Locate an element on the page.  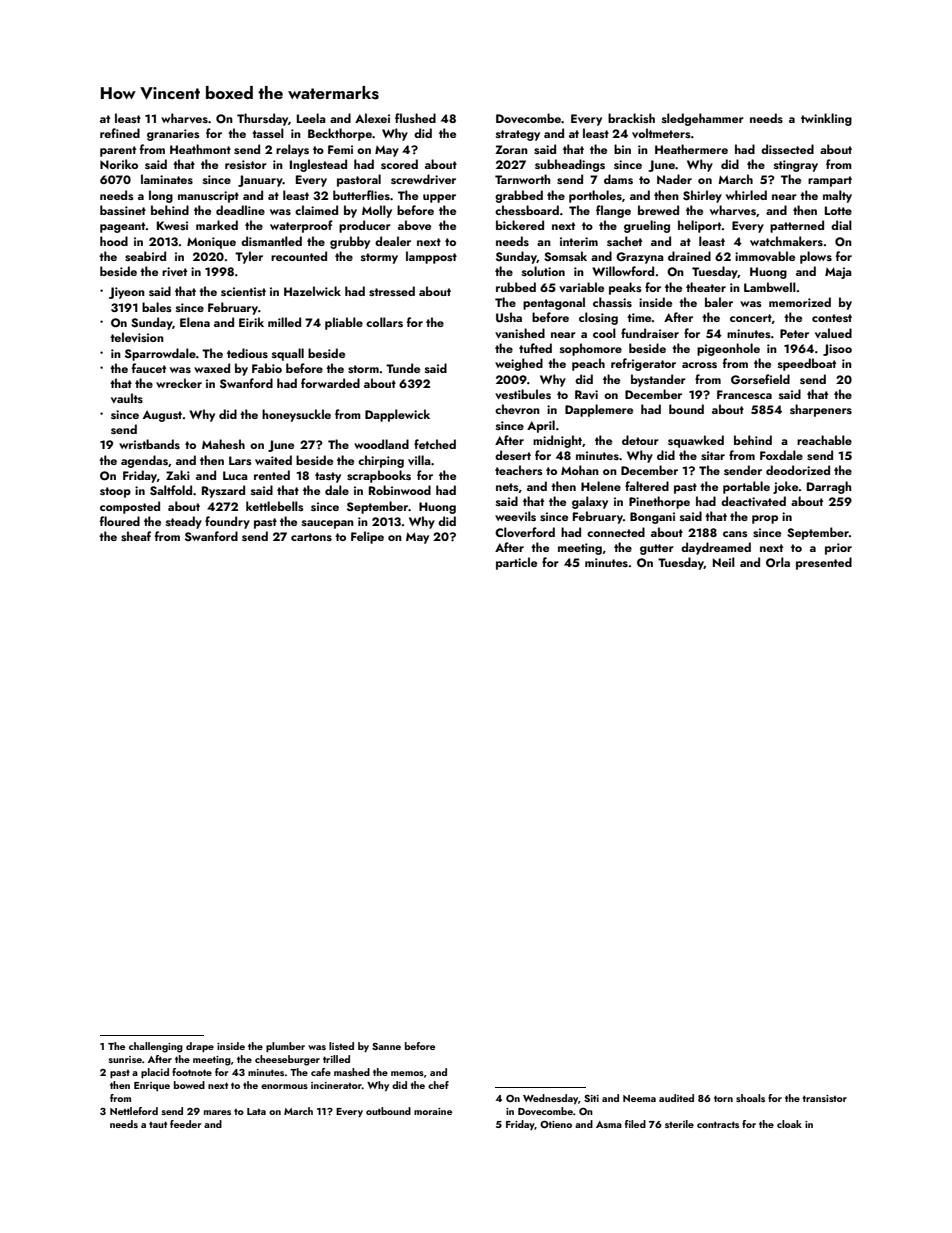
Wednesday is located at coordinates (550, 1099).
